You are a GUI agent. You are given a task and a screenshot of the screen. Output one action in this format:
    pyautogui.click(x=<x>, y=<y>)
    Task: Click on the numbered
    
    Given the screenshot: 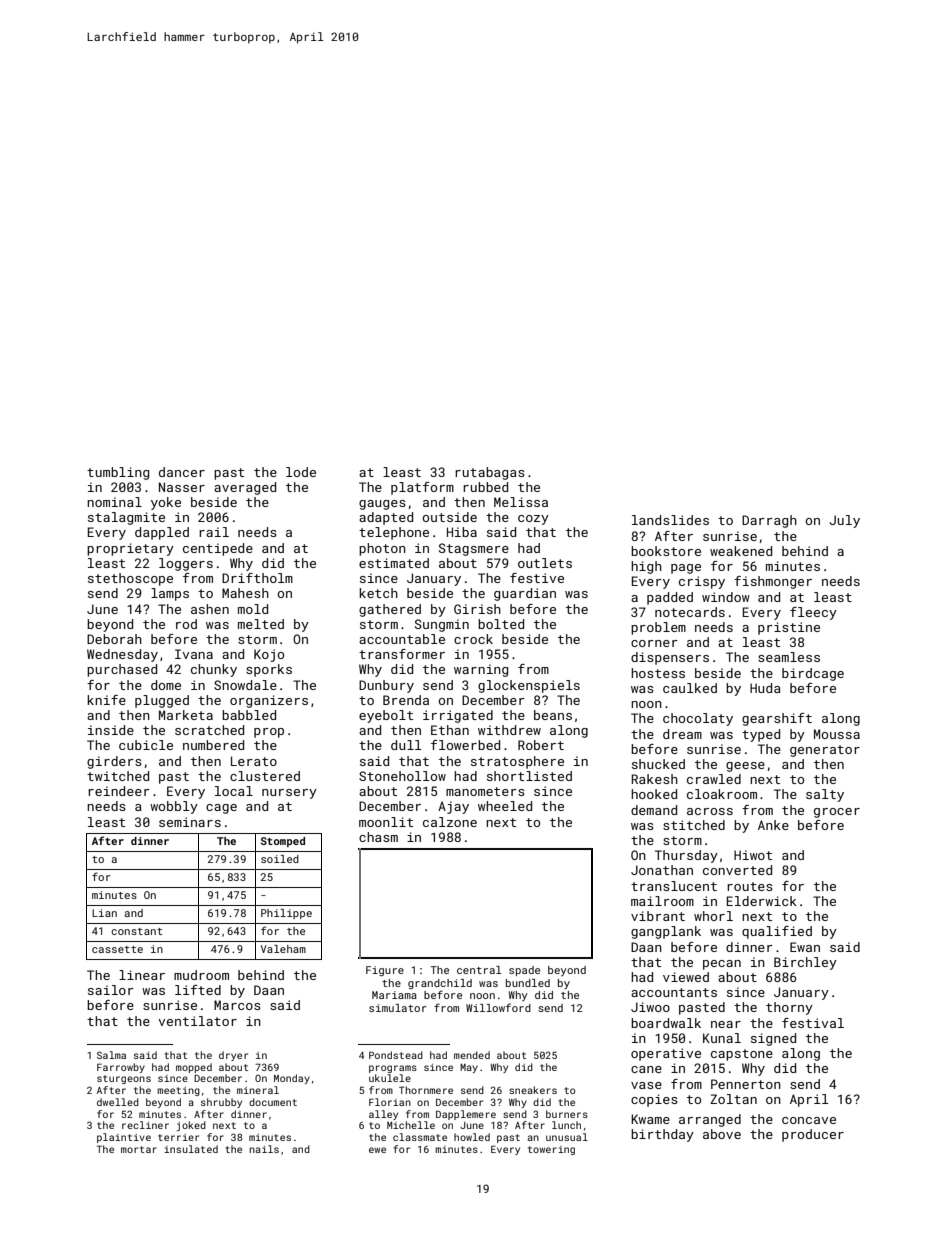 What is the action you would take?
    pyautogui.click(x=213, y=745)
